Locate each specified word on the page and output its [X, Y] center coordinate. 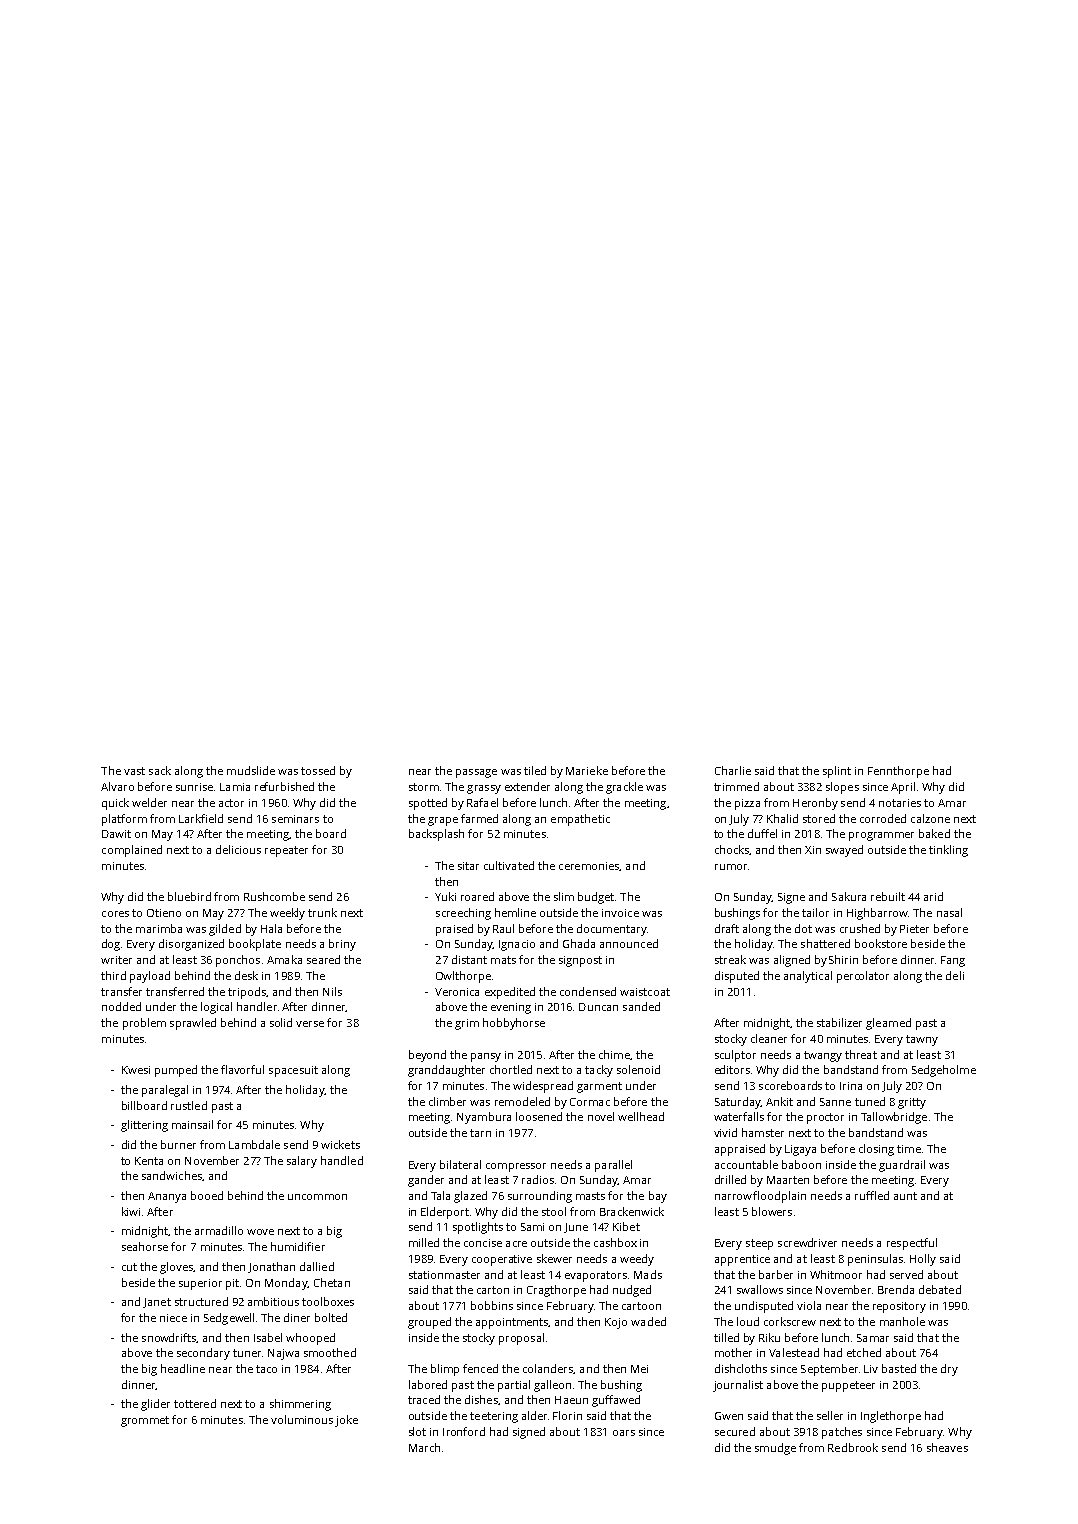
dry [949, 1370]
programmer [881, 836]
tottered [195, 1403]
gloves [176, 1268]
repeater [286, 851]
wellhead [641, 1116]
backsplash [436, 835]
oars [624, 1433]
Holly [923, 1260]
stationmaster [444, 1275]
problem [144, 1024]
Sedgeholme [944, 1071]
